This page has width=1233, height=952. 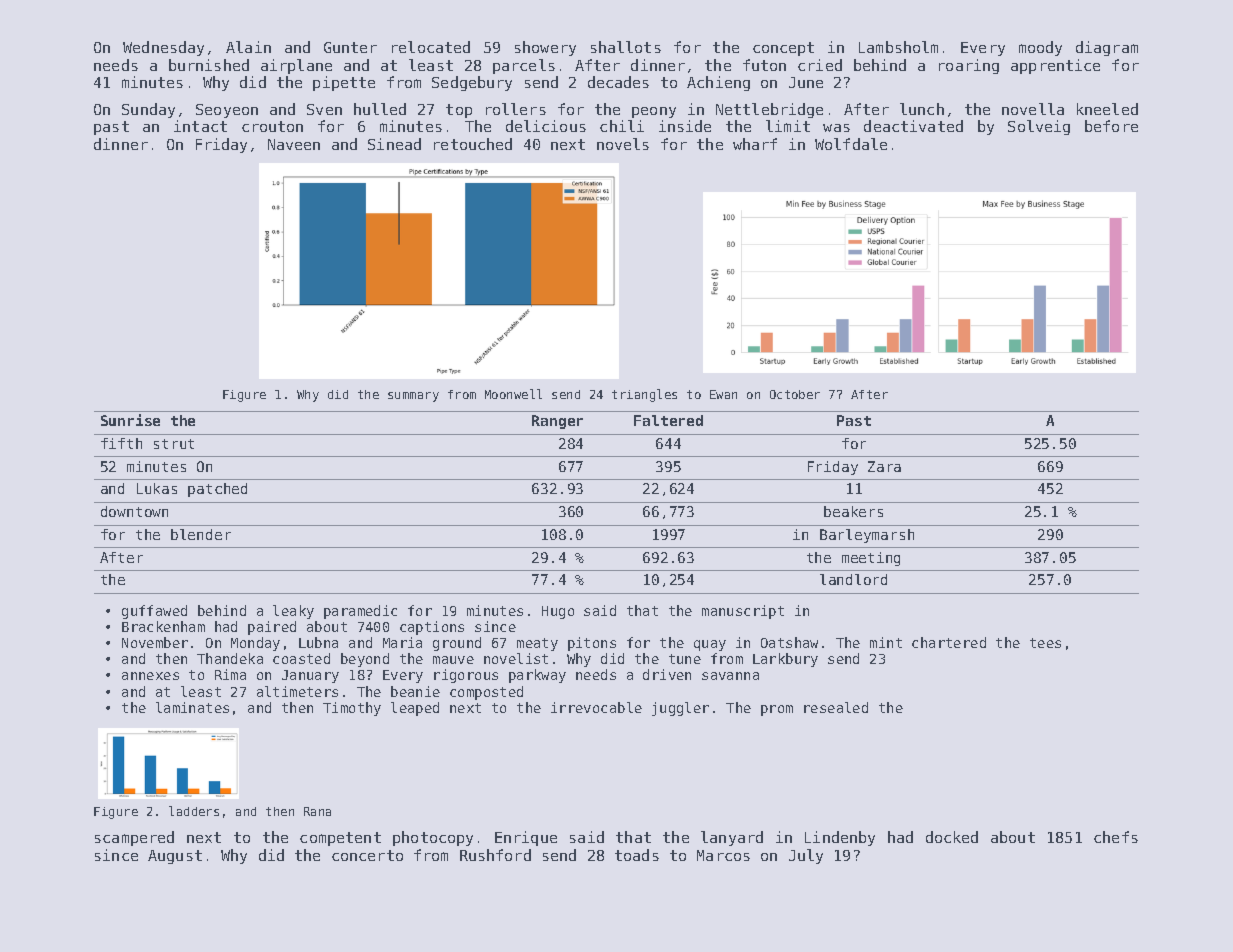 I want to click on Sunrise, so click(x=130, y=420).
